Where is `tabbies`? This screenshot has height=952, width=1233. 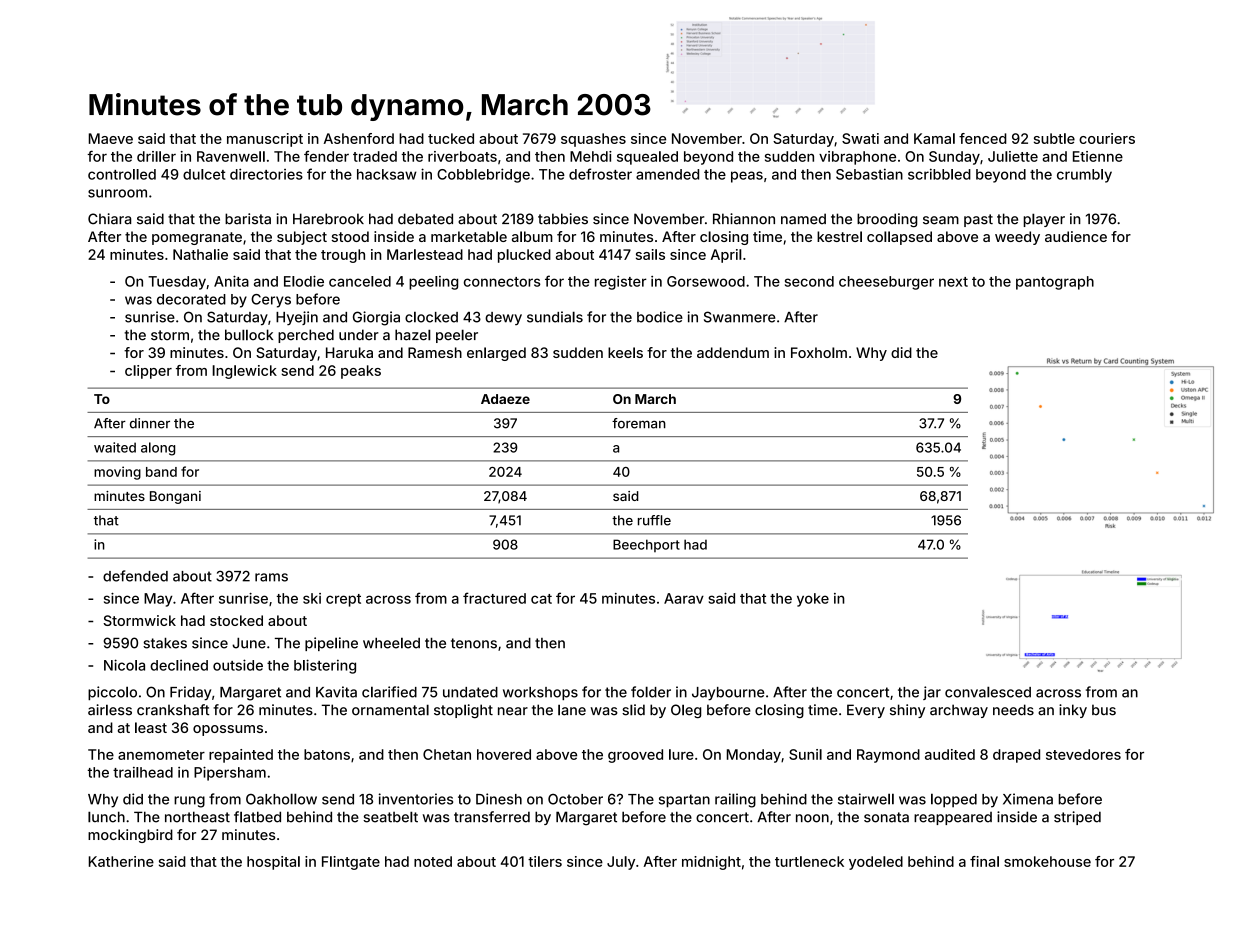
tabbies is located at coordinates (563, 219).
